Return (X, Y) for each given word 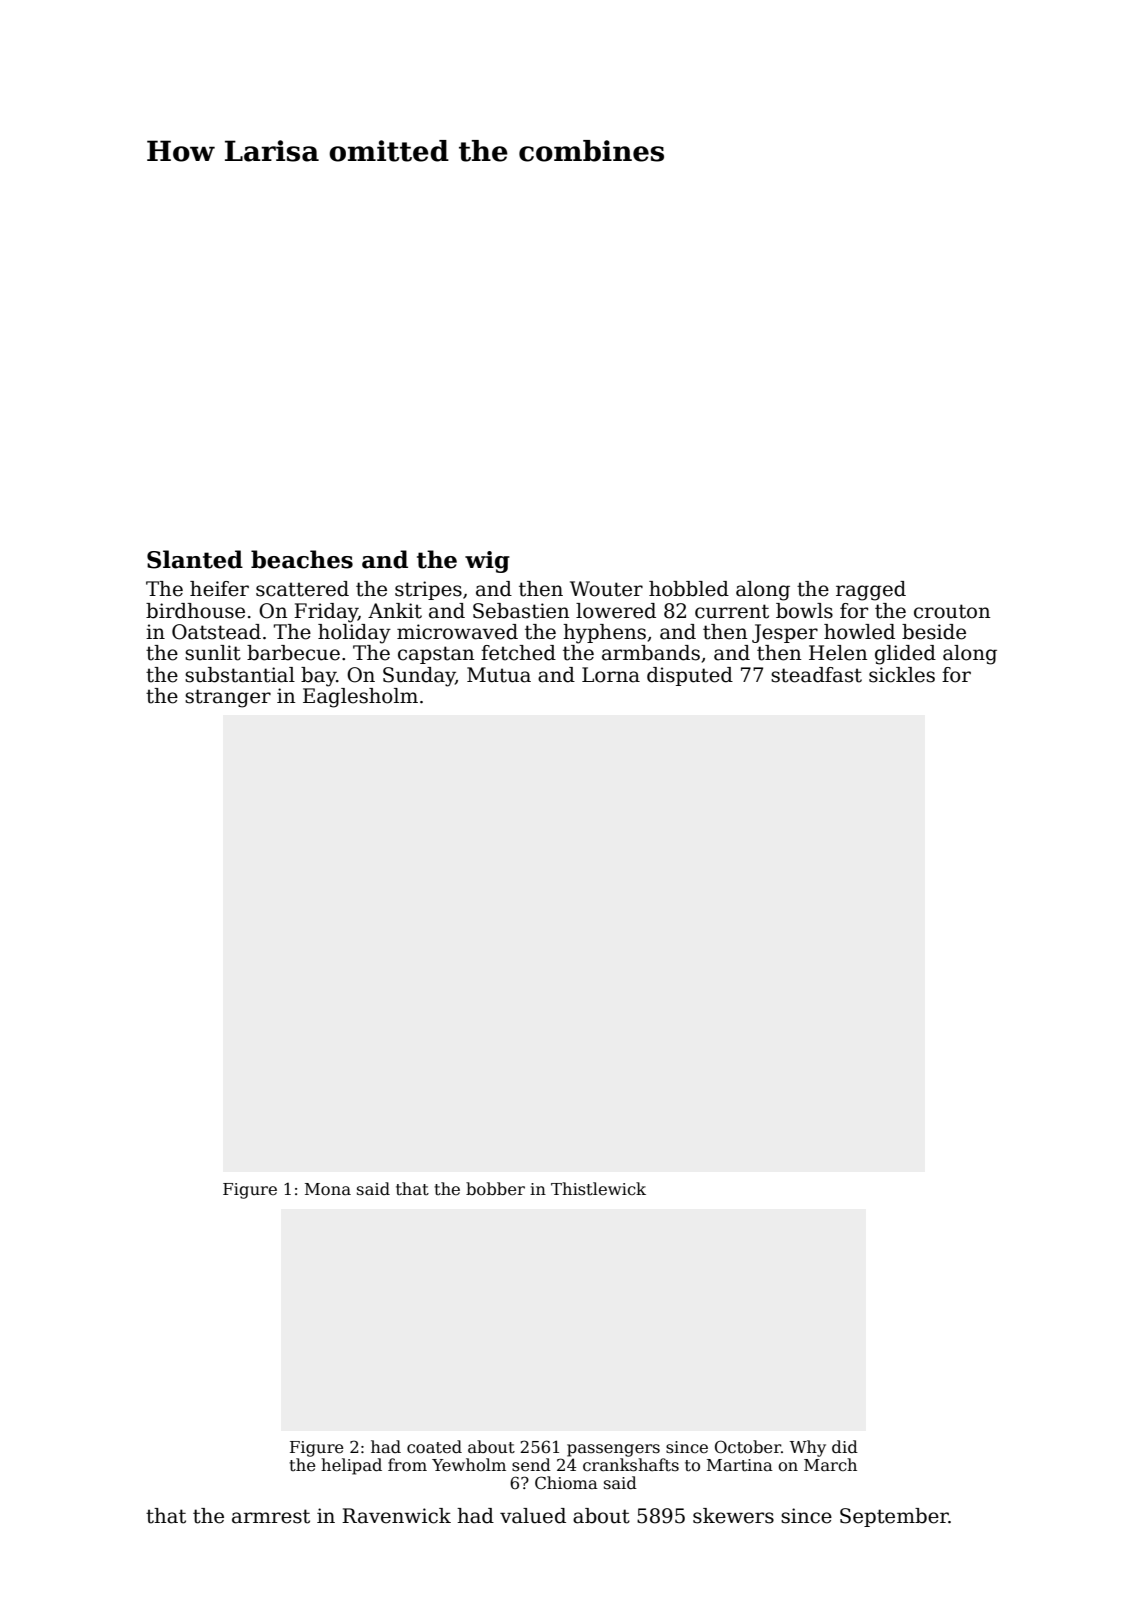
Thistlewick (598, 1188)
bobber (495, 1189)
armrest (271, 1516)
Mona (328, 1189)
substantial (240, 675)
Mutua (499, 675)
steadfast (816, 675)
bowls (804, 611)
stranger (228, 698)
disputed (690, 676)
